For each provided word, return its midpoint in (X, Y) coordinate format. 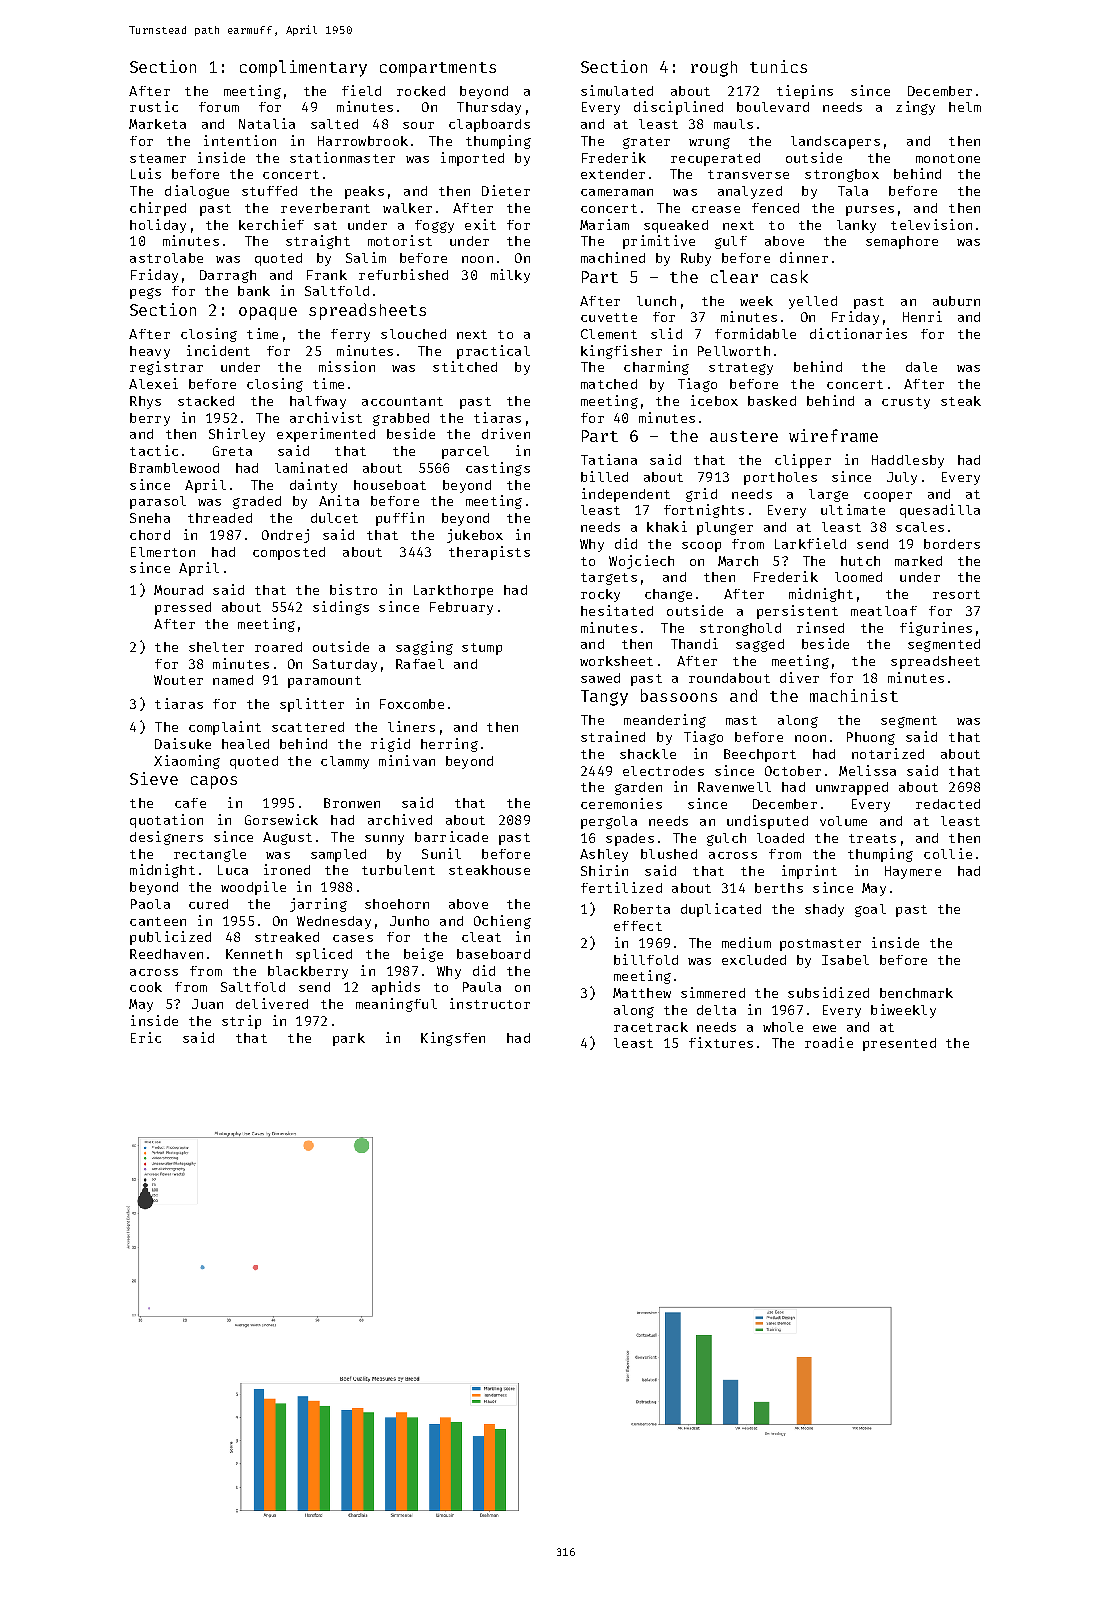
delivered (272, 1003)
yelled (813, 302)
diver (799, 677)
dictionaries (858, 333)
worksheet (616, 661)
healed (245, 744)
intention (240, 140)
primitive (659, 242)
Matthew (642, 993)
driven (506, 433)
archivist (326, 417)
